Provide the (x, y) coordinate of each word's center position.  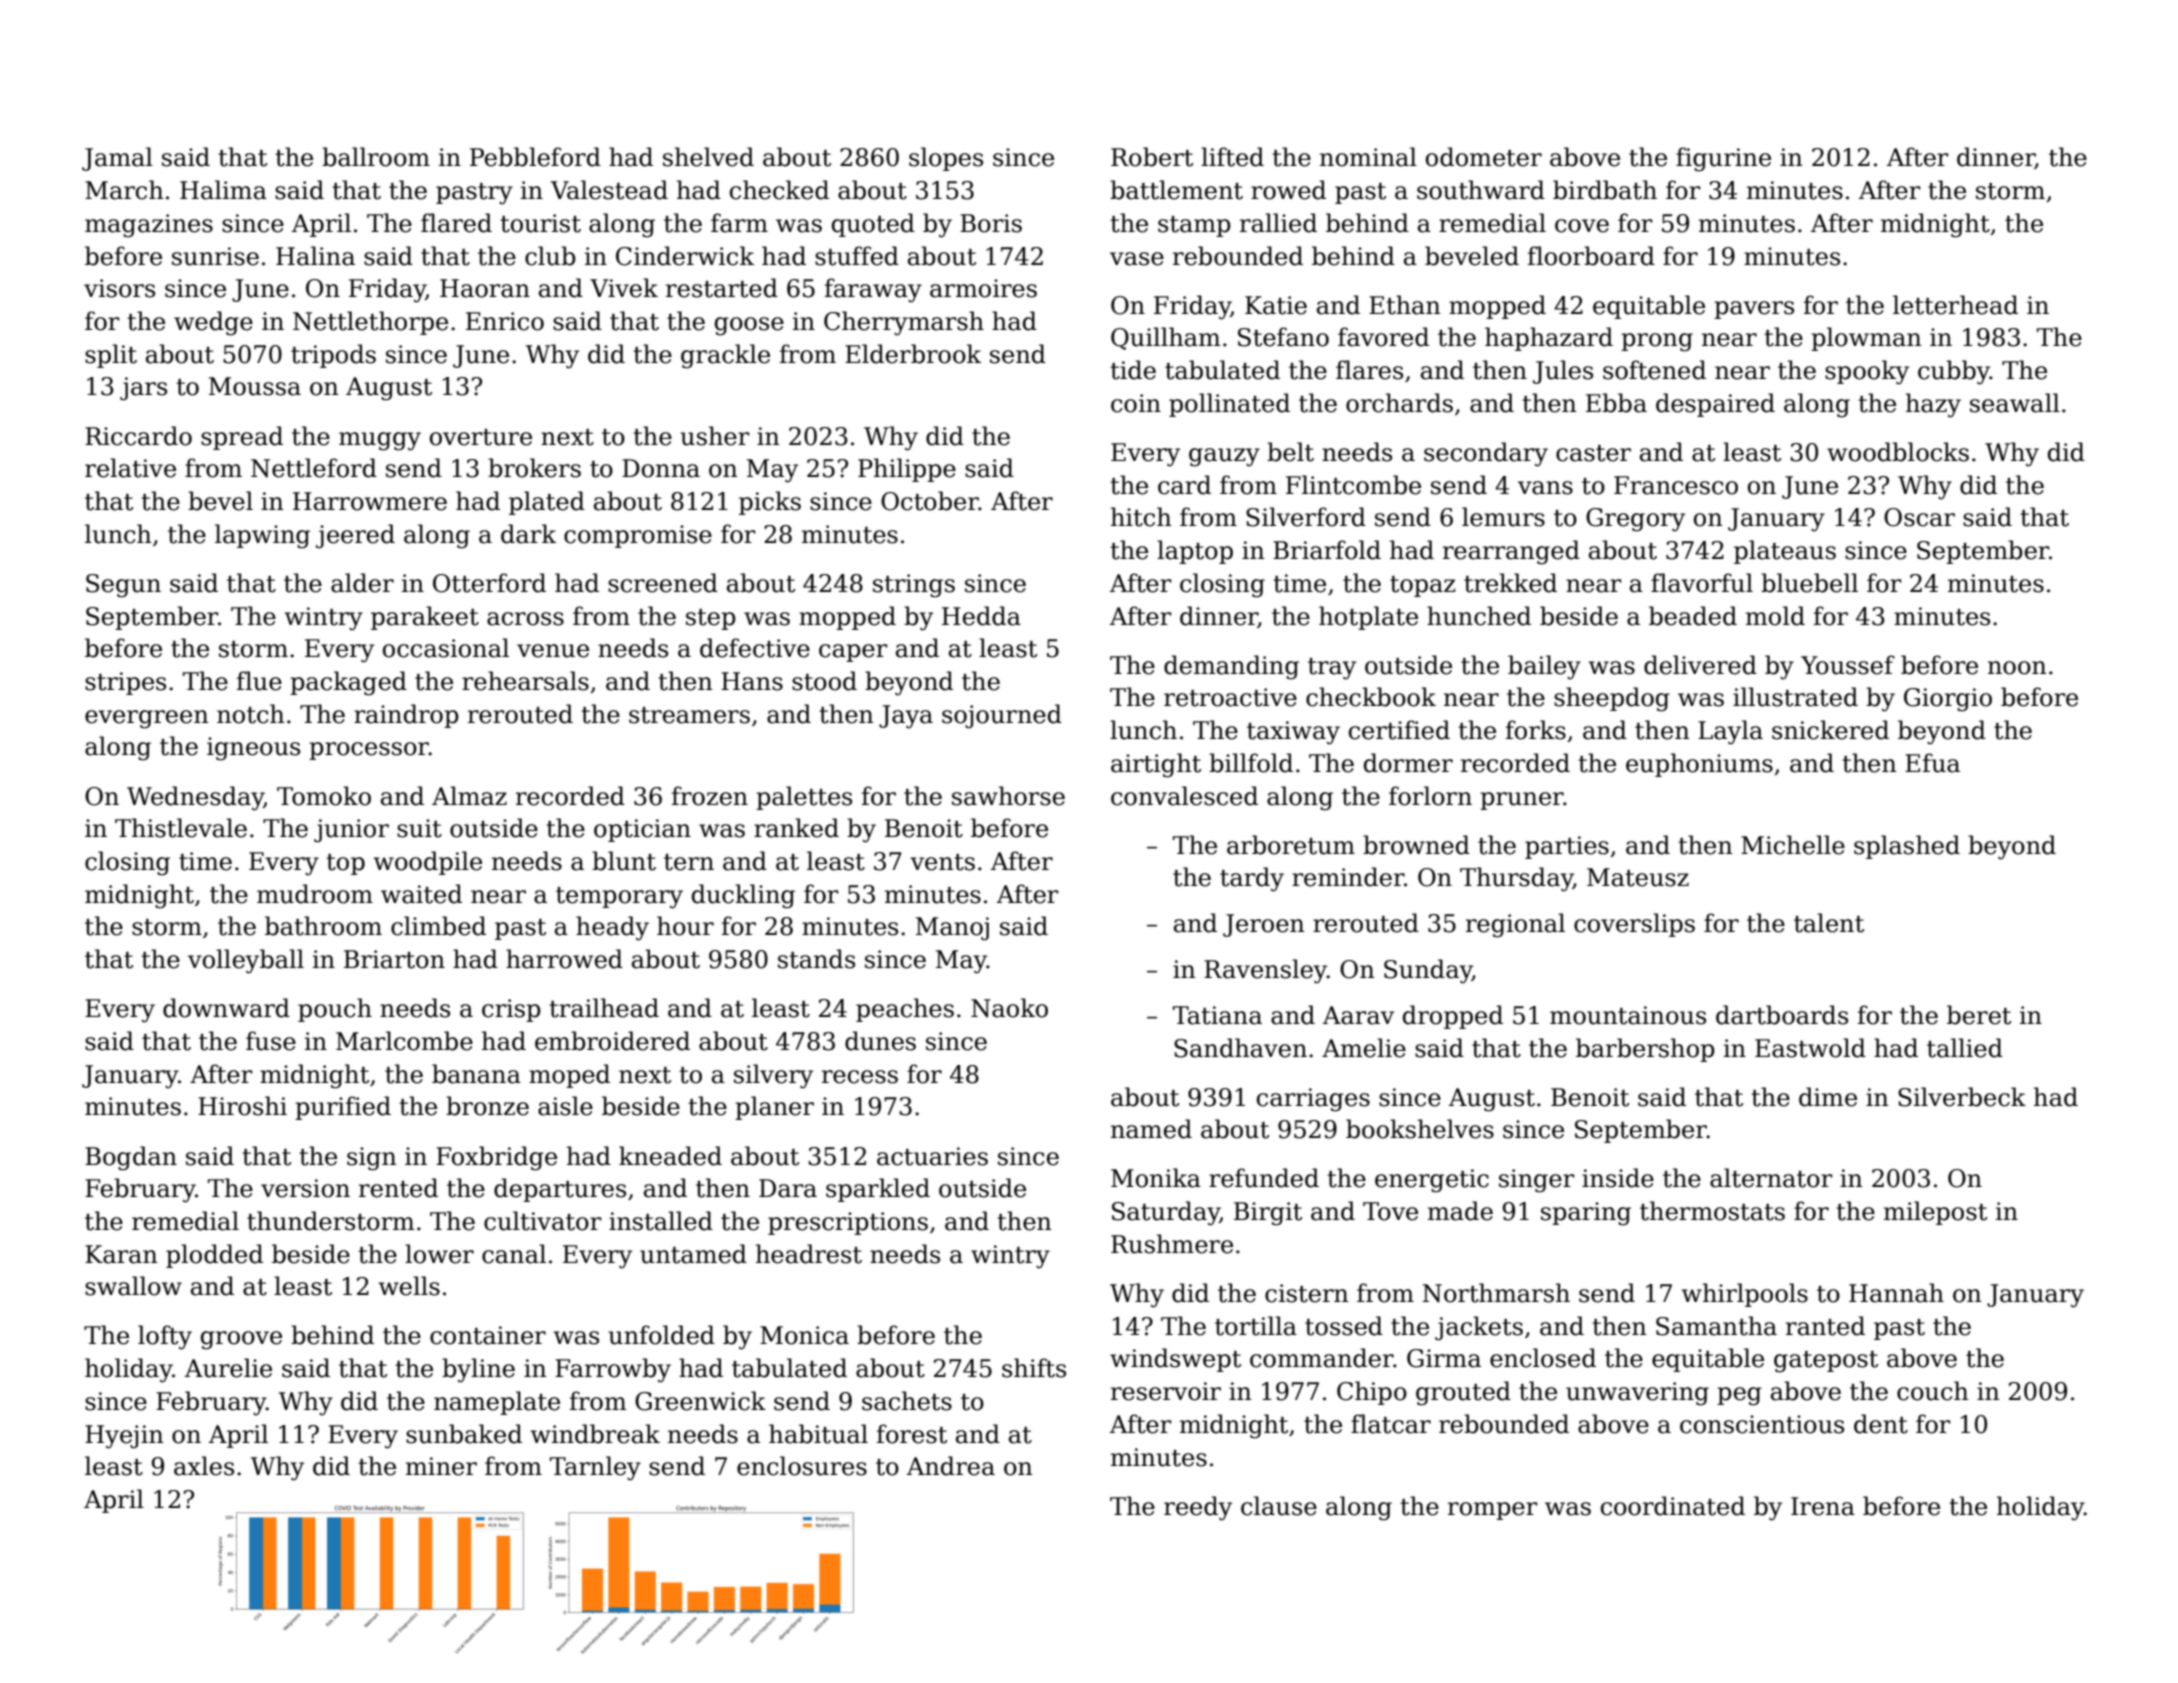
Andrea (951, 1466)
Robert (1152, 157)
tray (1332, 669)
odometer (1484, 157)
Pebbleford (535, 157)
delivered (1700, 665)
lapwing (262, 536)
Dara (788, 1188)
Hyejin (124, 1437)
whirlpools (1745, 1295)
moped (569, 1076)
